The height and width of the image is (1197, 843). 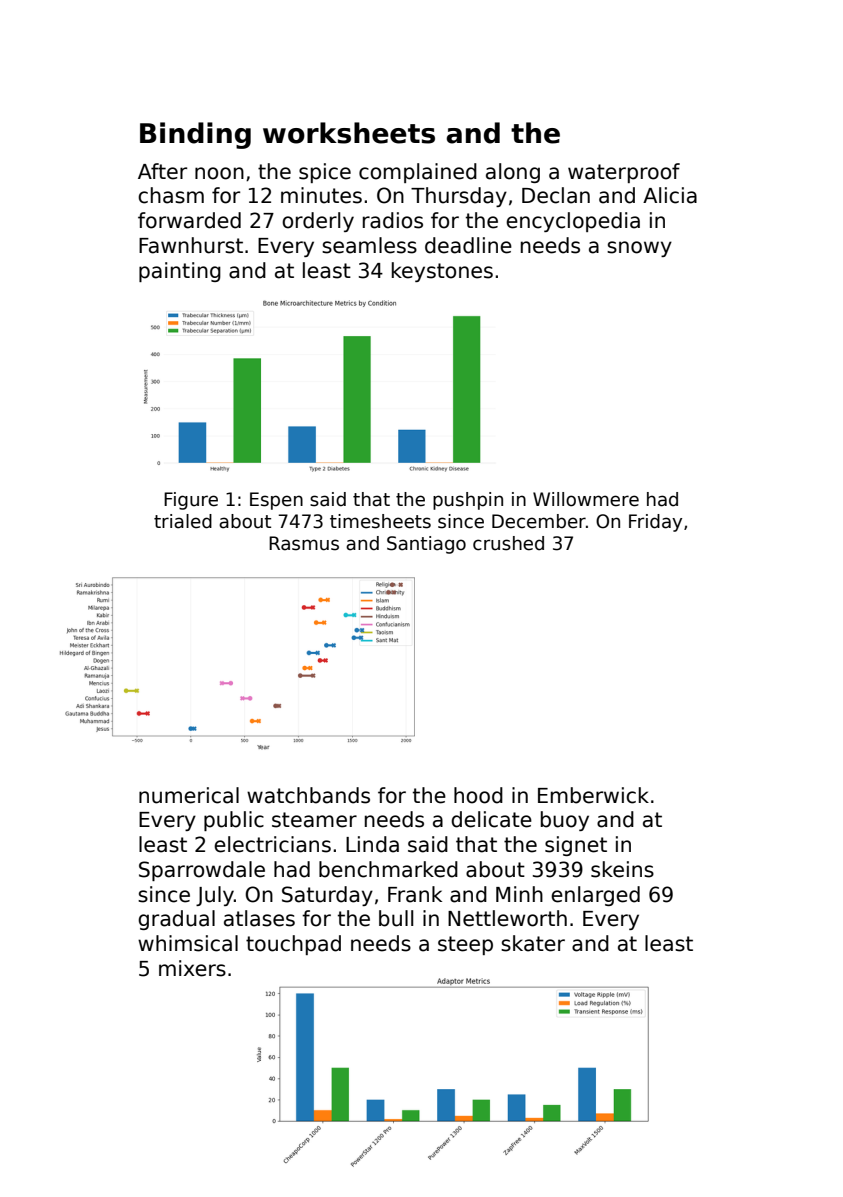 I want to click on waterproof, so click(x=624, y=173).
